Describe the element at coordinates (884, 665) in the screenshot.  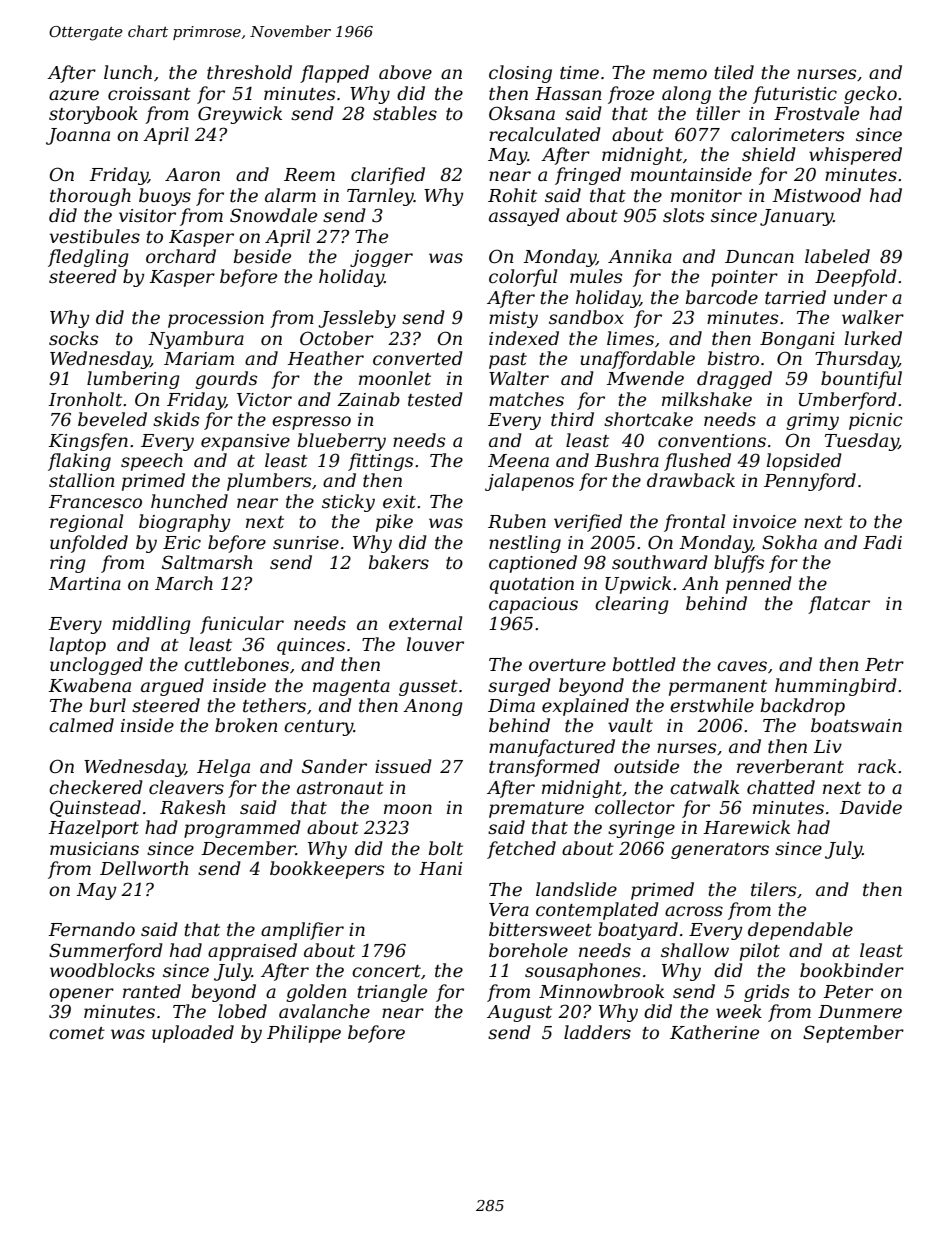
I see `Petr` at that location.
